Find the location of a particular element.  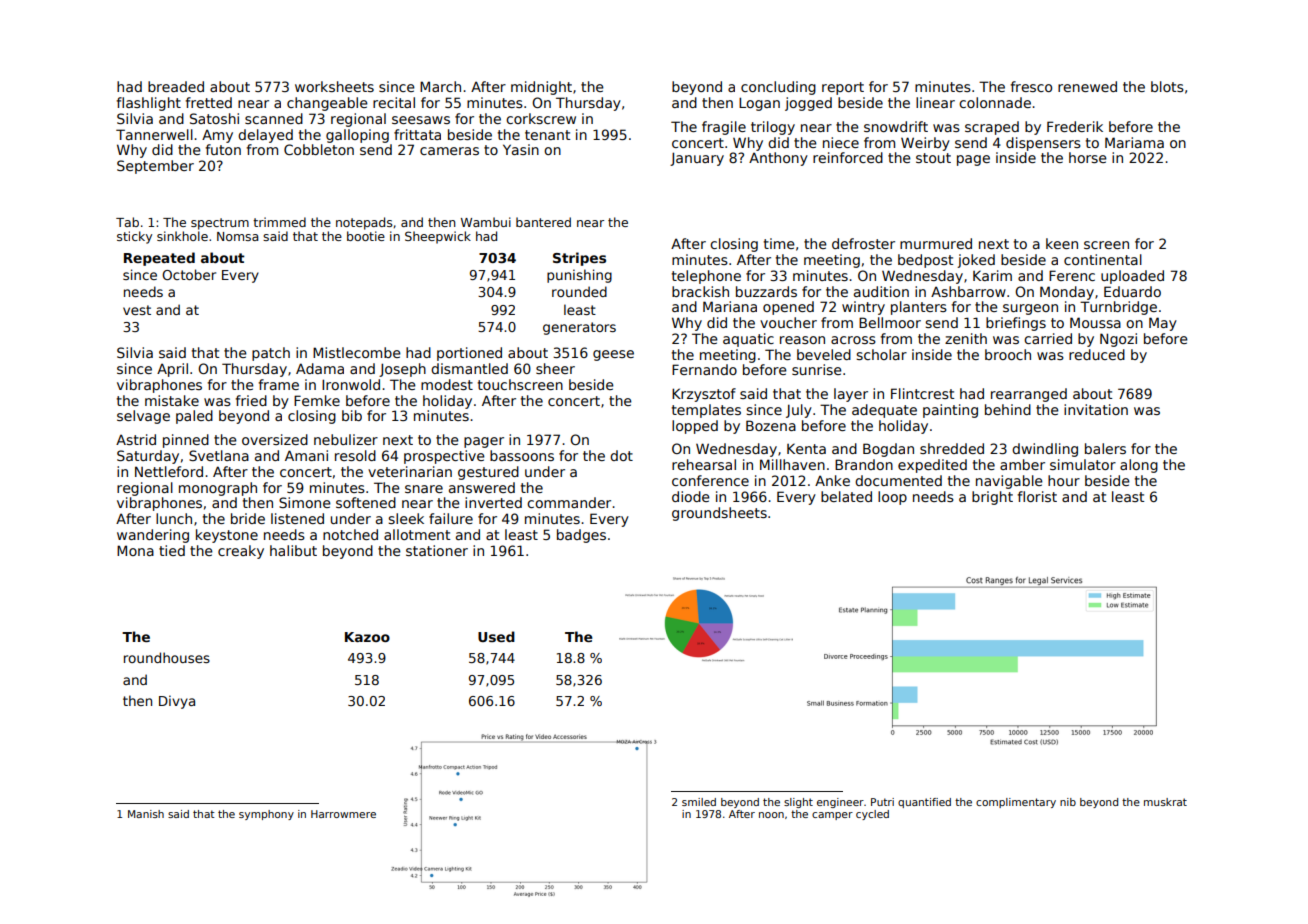

Harrowmere is located at coordinates (343, 814).
